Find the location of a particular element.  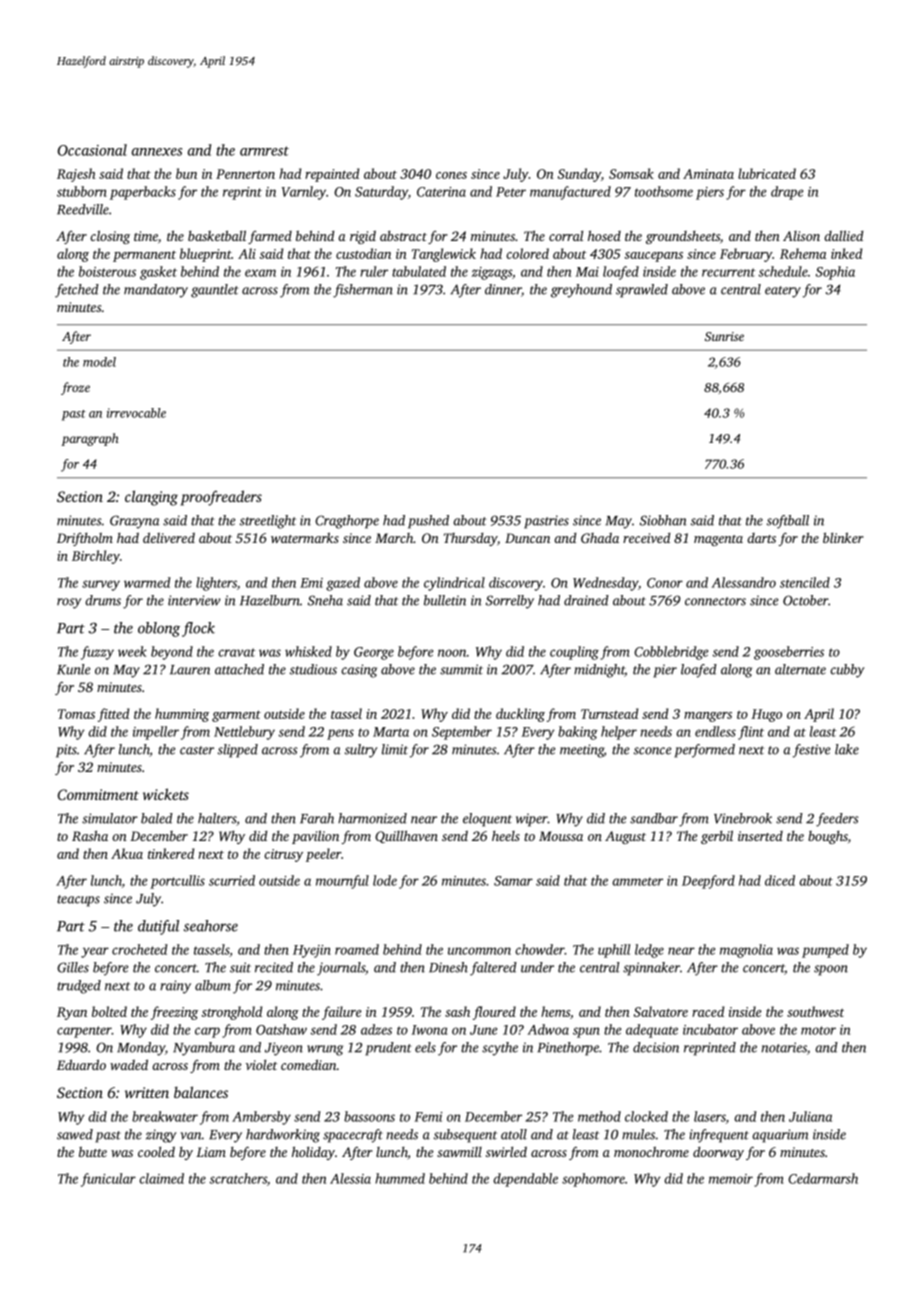

lubricated is located at coordinates (767, 173).
